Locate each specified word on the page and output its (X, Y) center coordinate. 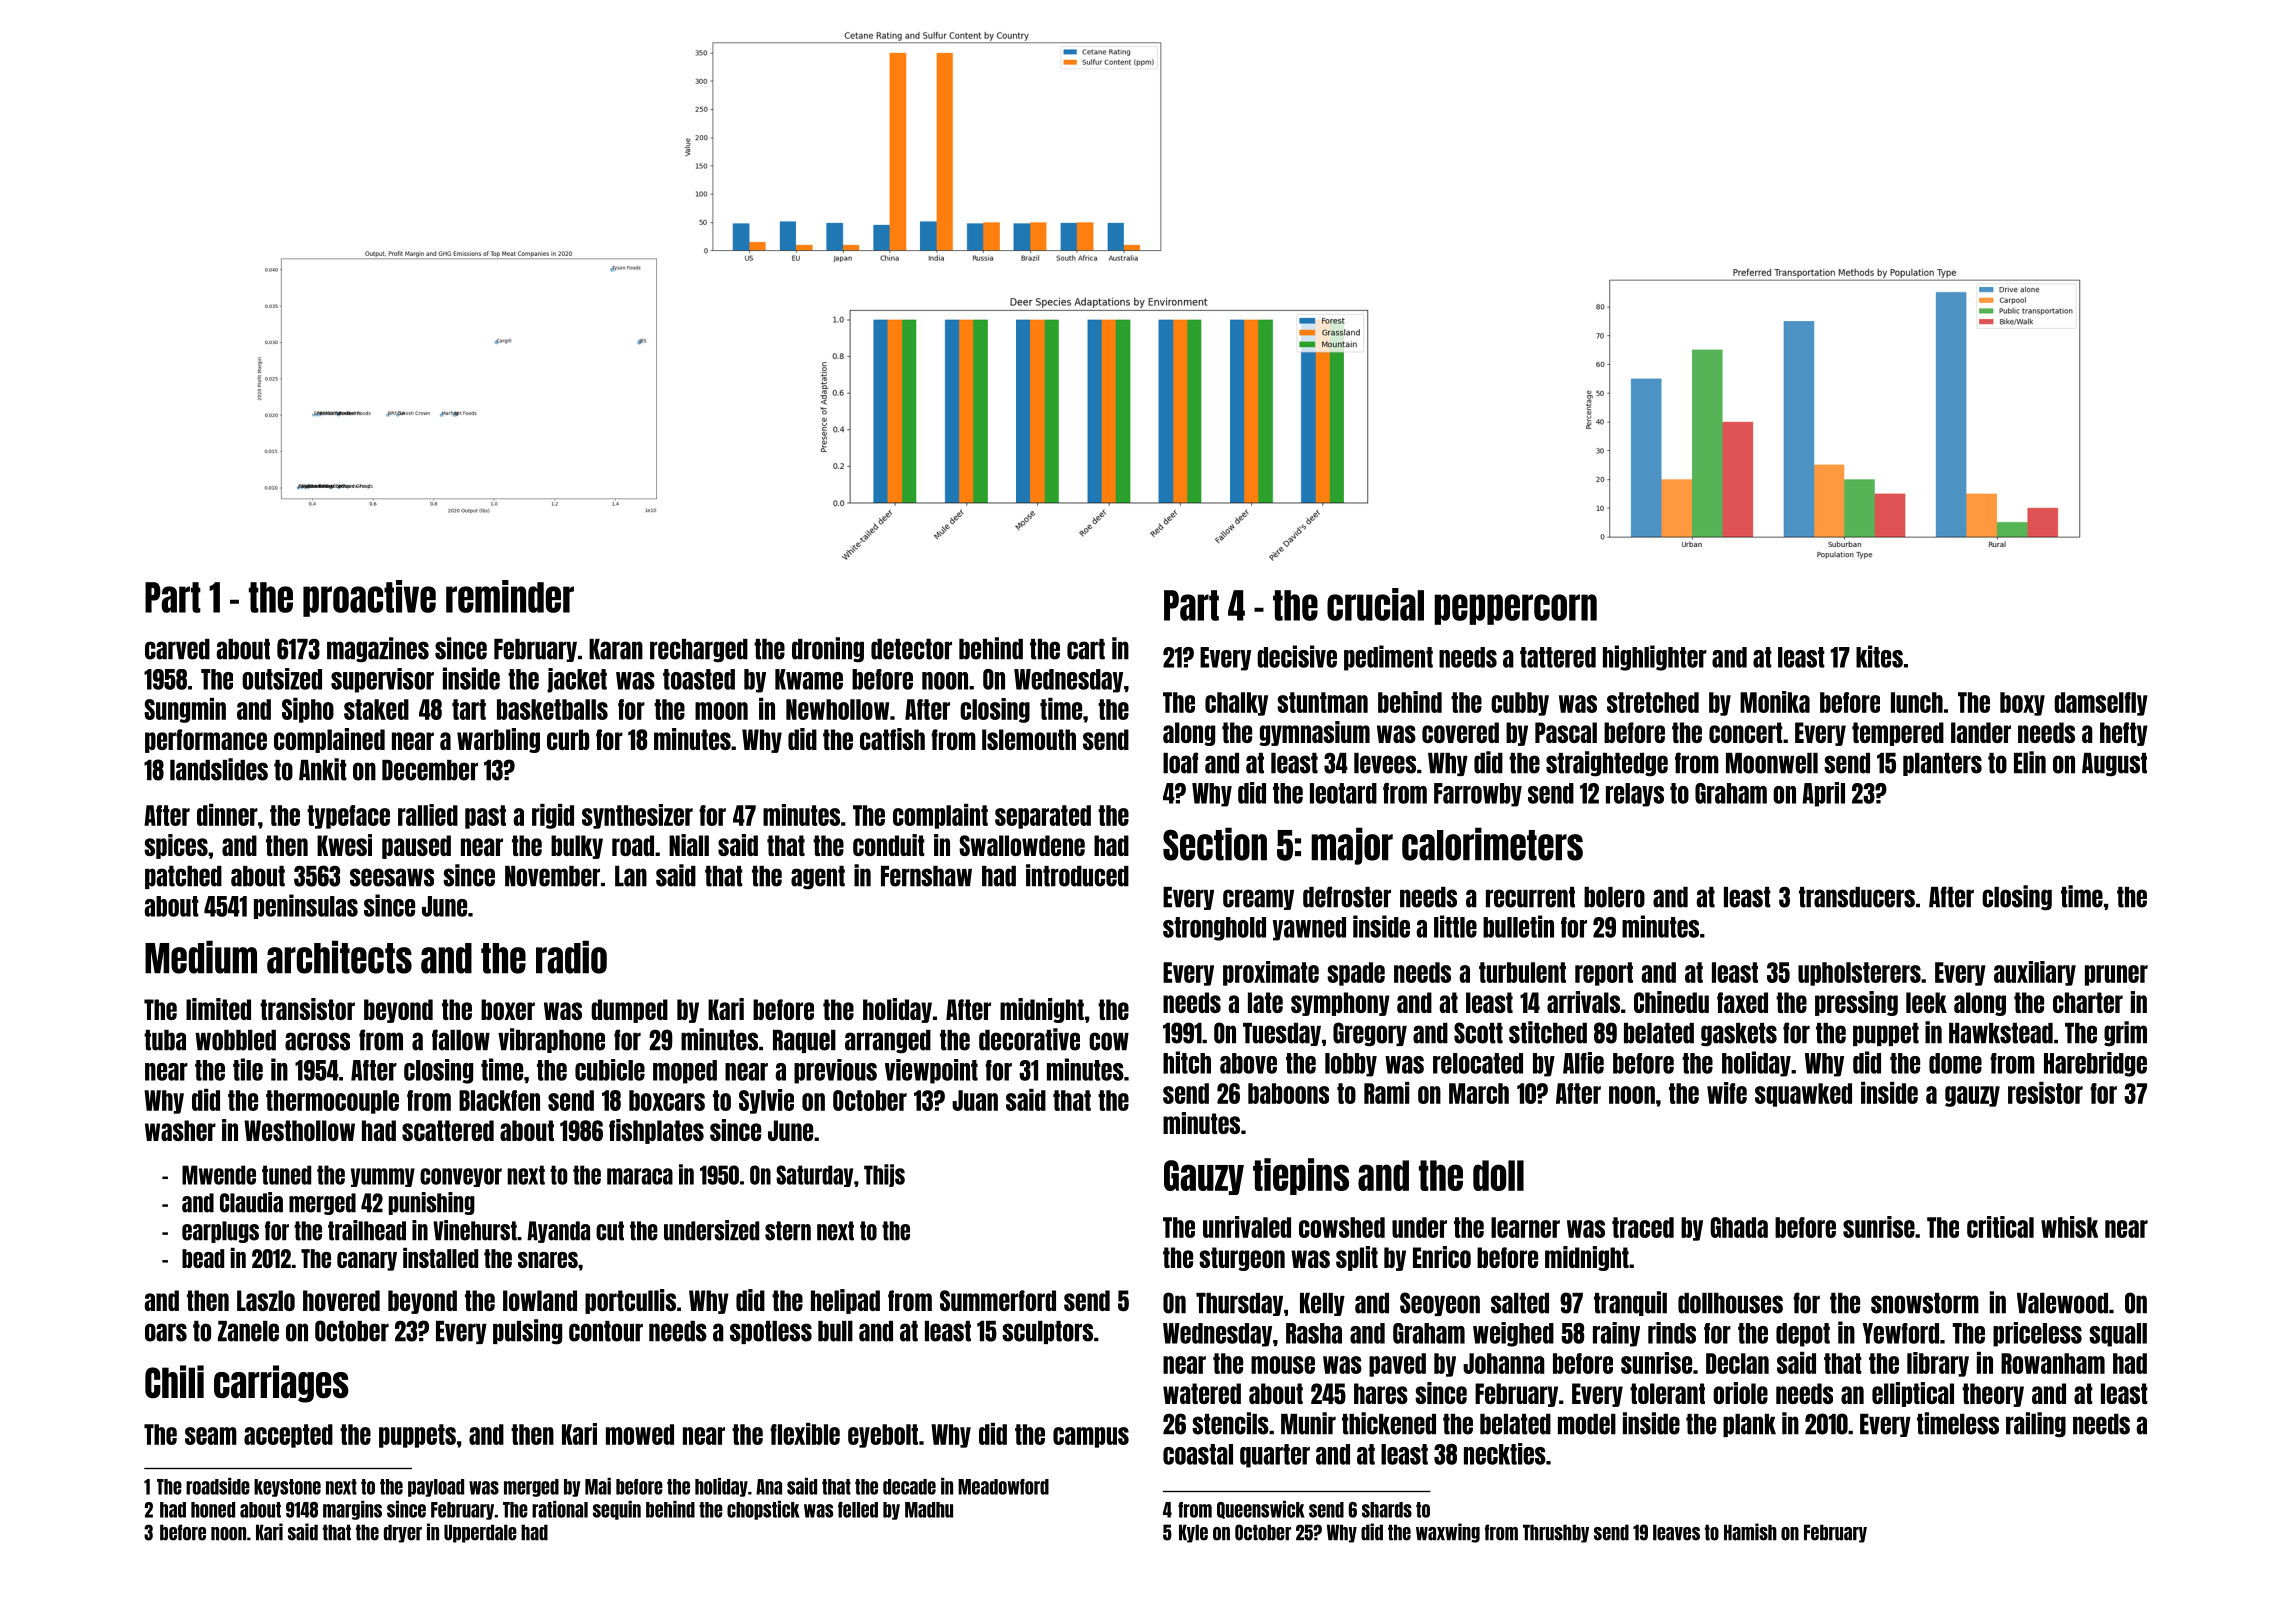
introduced (1077, 875)
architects (339, 957)
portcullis (630, 1301)
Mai (598, 1486)
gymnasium (1314, 733)
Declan (1737, 1363)
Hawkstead (2001, 1033)
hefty (2124, 734)
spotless (771, 1332)
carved (177, 649)
